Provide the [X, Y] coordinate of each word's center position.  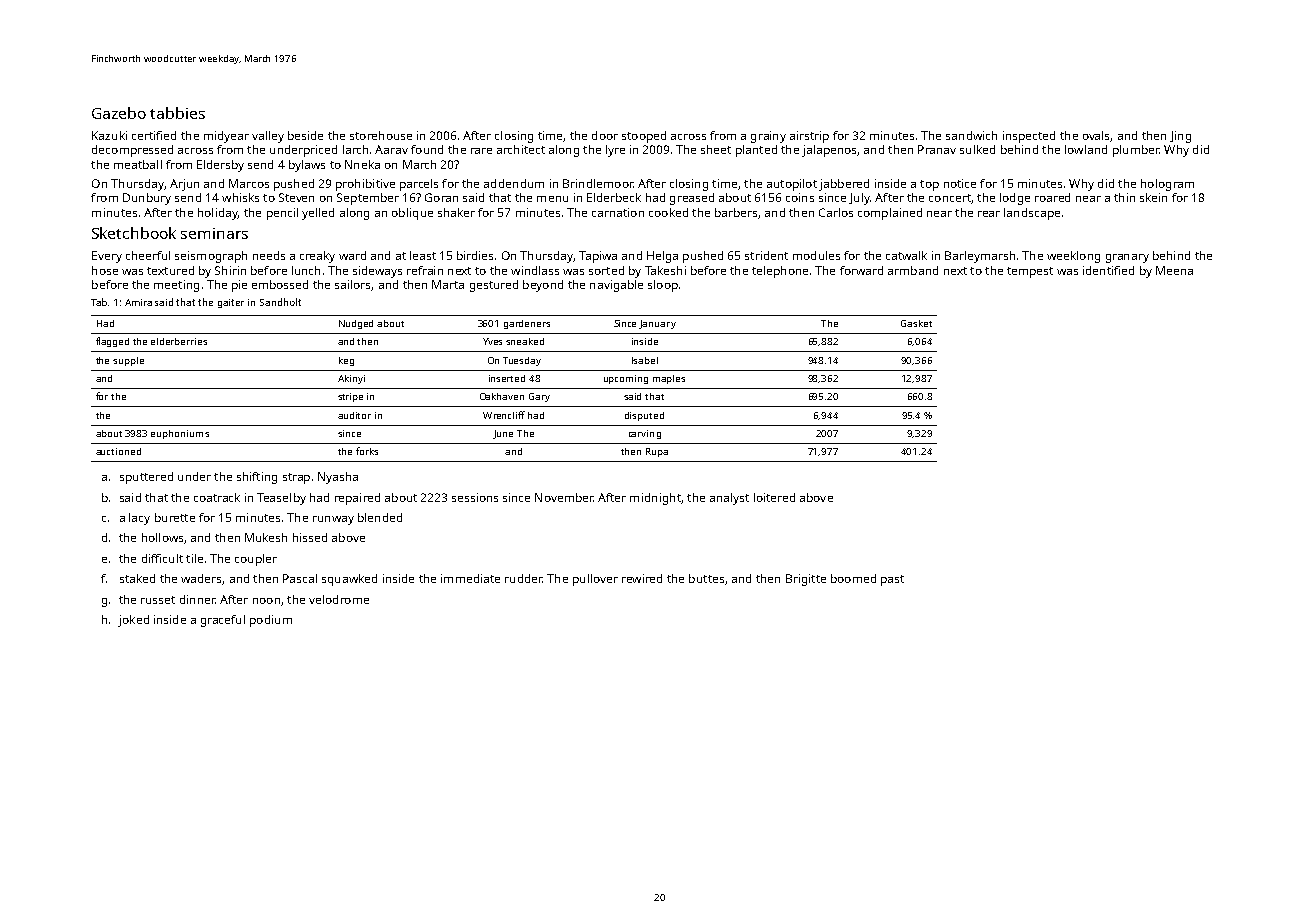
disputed [644, 416]
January [657, 324]
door [605, 135]
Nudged [356, 324]
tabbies [177, 113]
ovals [1096, 135]
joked [133, 621]
